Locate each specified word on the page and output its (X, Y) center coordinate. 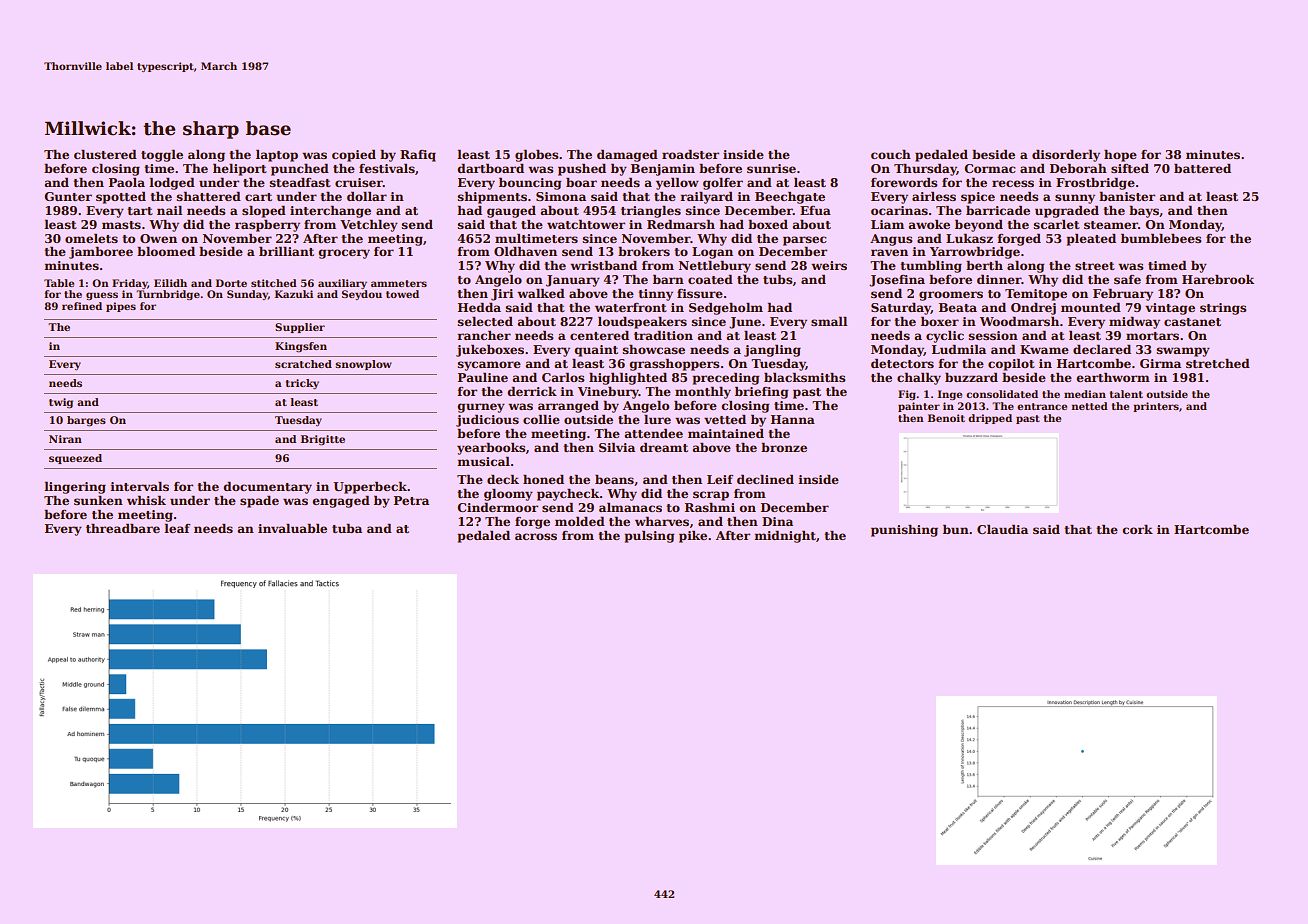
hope (1120, 156)
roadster (690, 154)
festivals (387, 168)
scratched (303, 364)
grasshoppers (674, 365)
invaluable (292, 528)
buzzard (971, 377)
